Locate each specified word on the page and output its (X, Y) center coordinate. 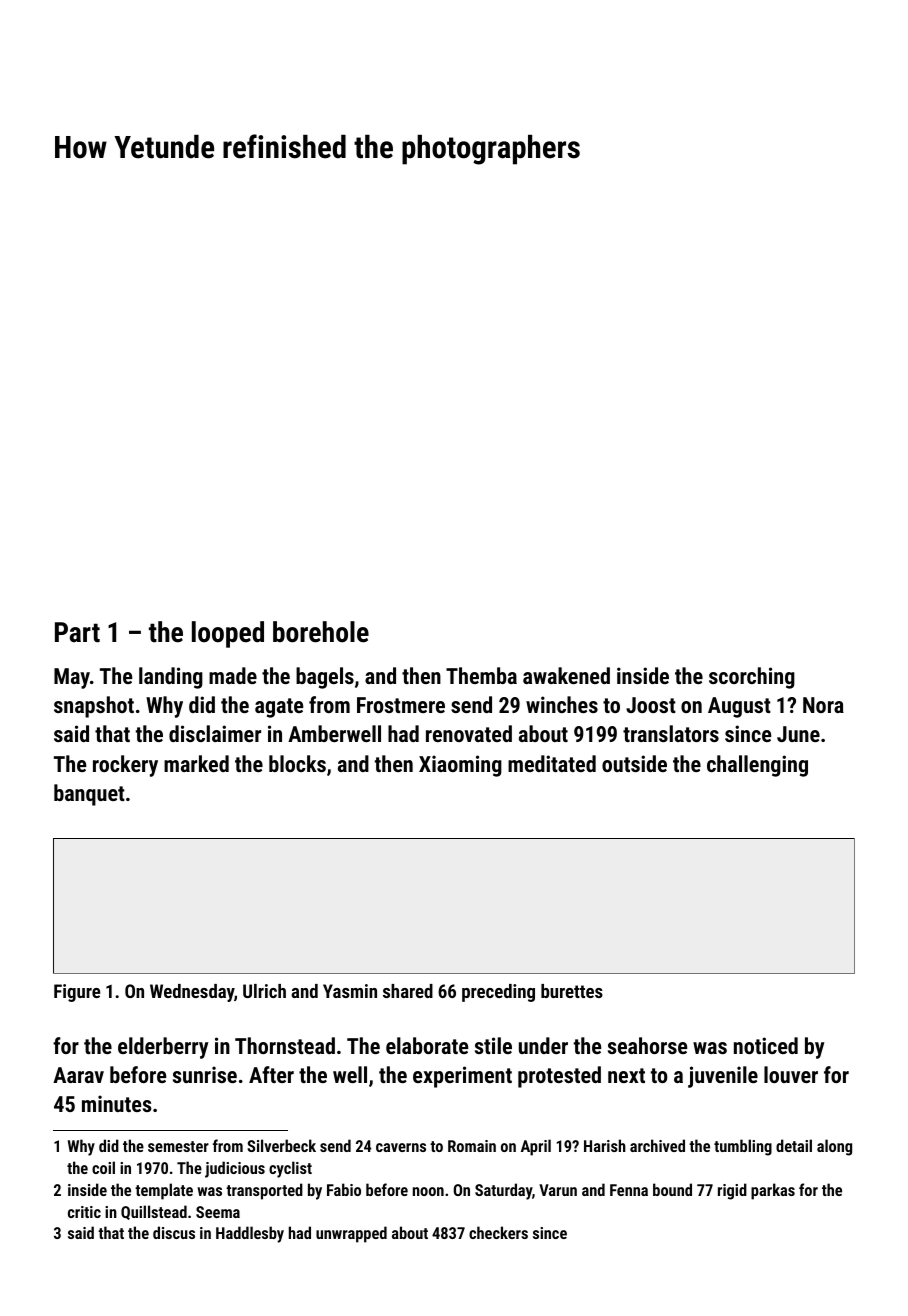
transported (264, 1191)
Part (77, 632)
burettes (572, 991)
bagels (325, 678)
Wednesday (192, 993)
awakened (566, 675)
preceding (498, 993)
